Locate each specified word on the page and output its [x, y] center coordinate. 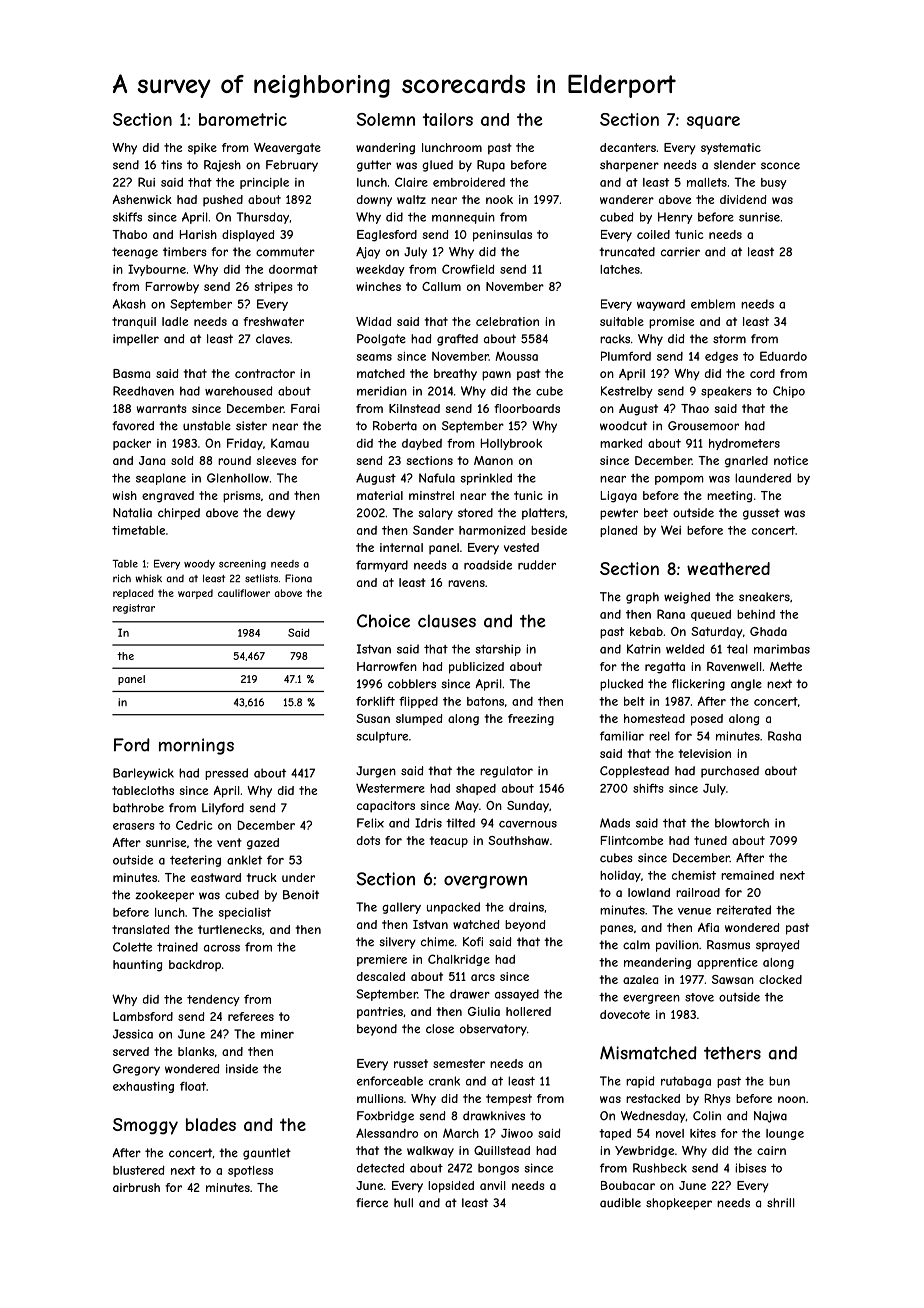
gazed [263, 844]
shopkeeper [679, 1204]
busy [774, 183]
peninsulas [502, 236]
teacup [449, 842]
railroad [698, 892]
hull [403, 1203]
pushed [223, 200]
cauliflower [244, 593]
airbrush [136, 1187]
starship [498, 650]
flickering [698, 685]
